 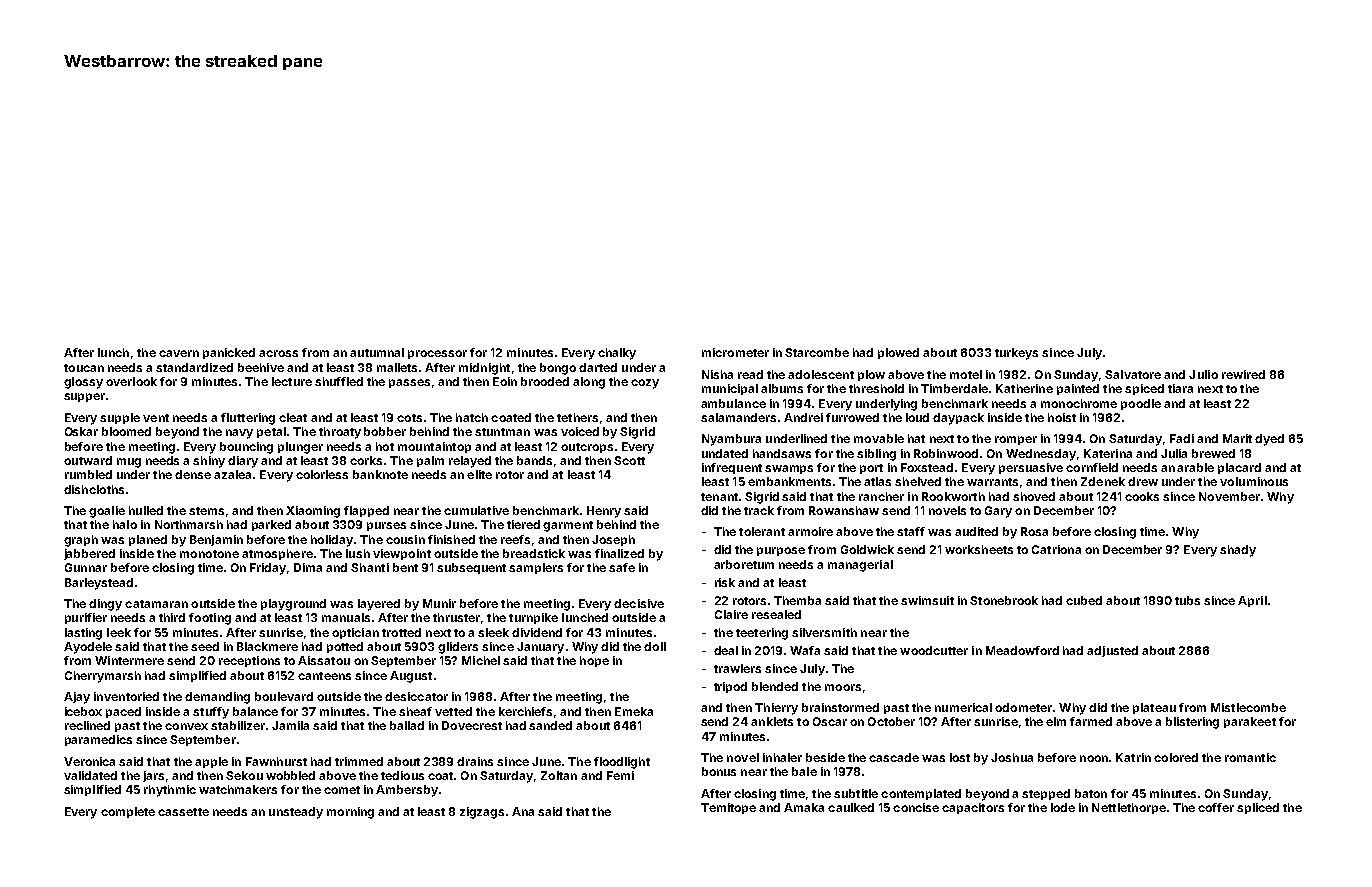 I want to click on adjusted, so click(x=1112, y=651).
